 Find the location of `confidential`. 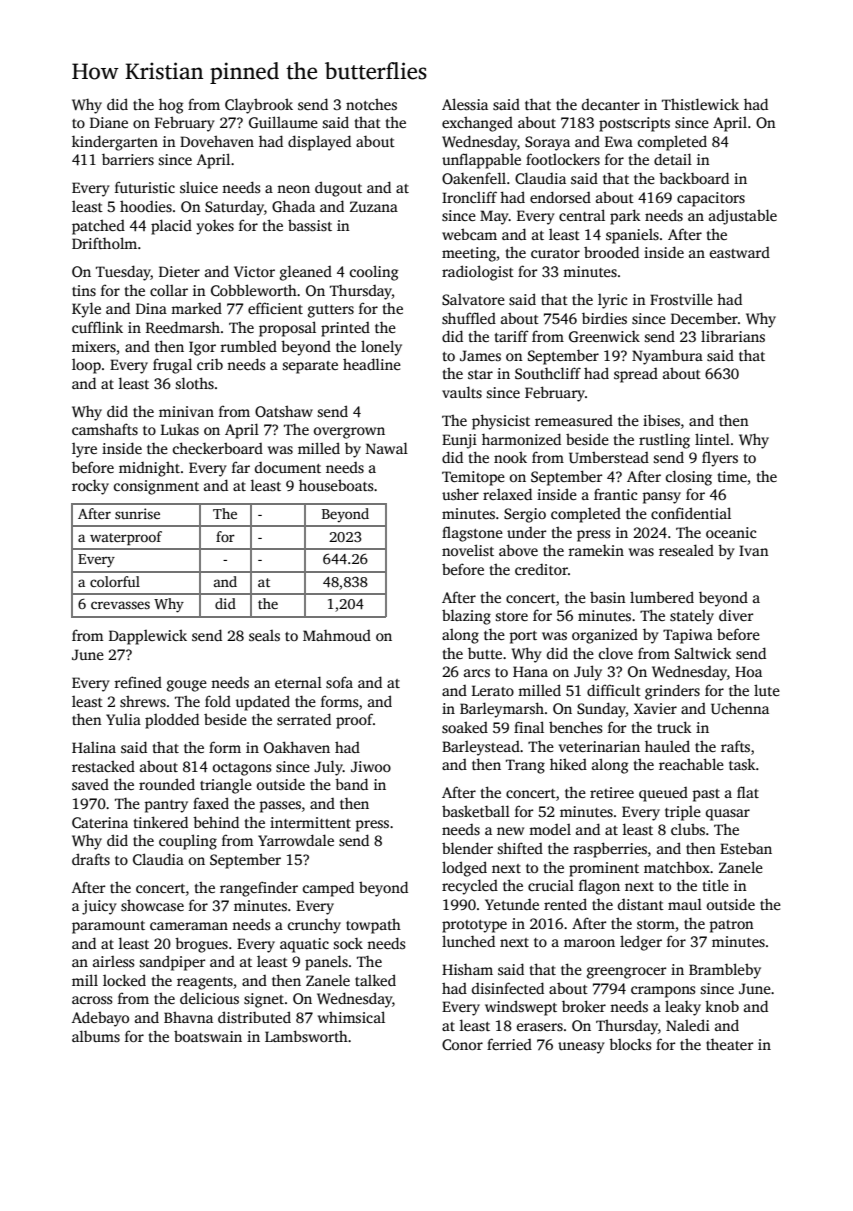

confidential is located at coordinates (691, 513).
